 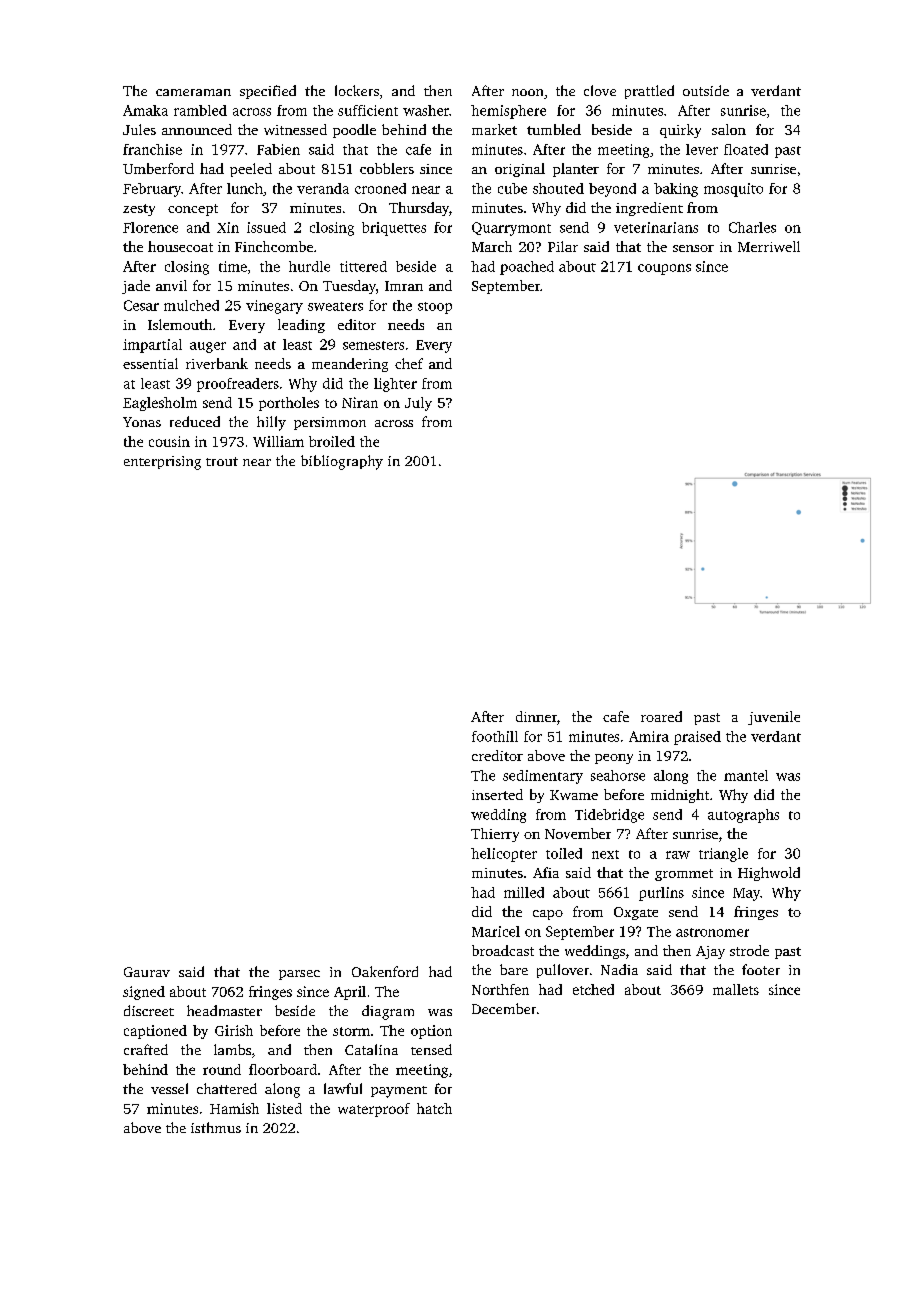 I want to click on dinner, so click(x=536, y=716).
